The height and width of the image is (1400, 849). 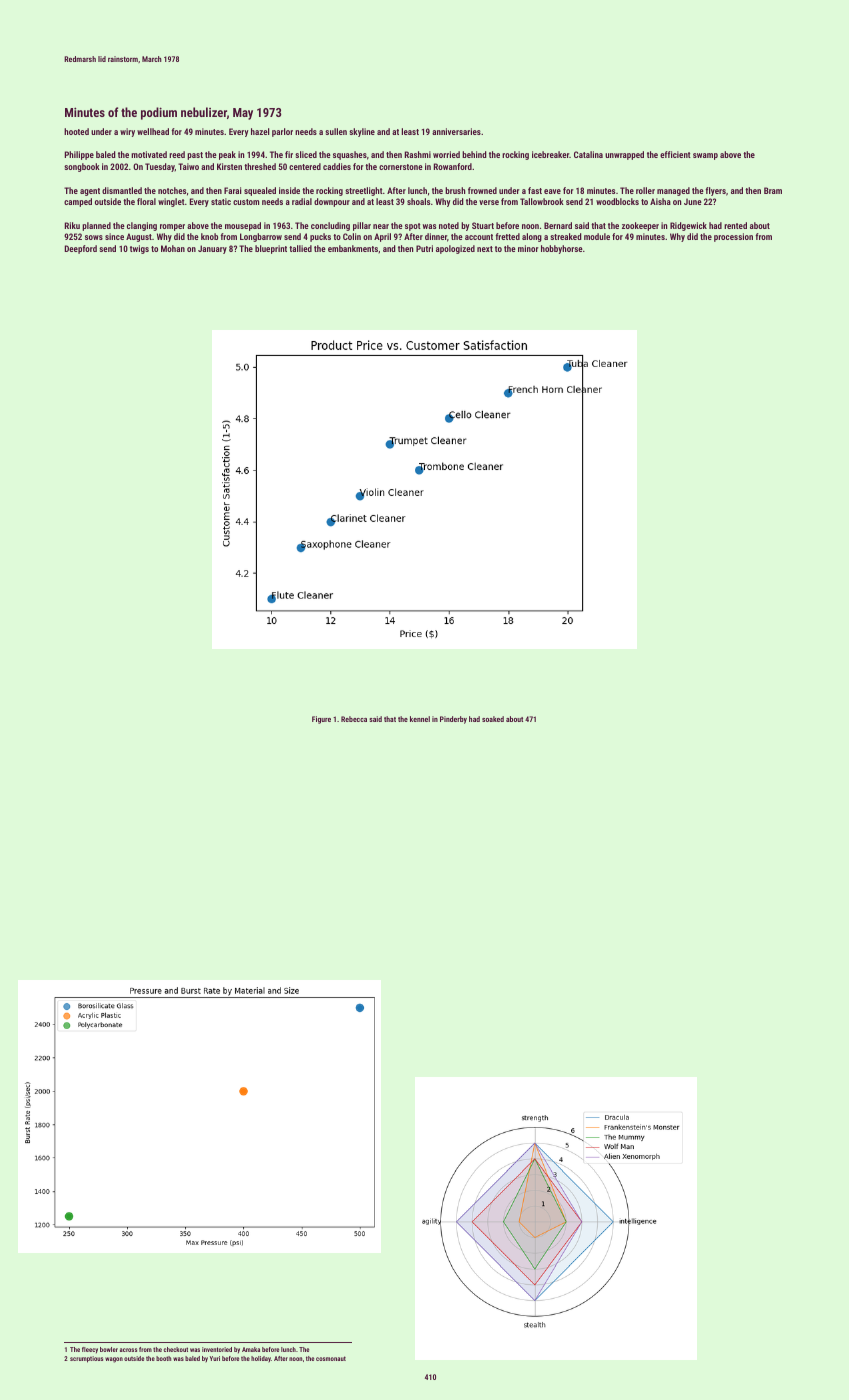 What do you see at coordinates (260, 131) in the image?
I see `hazel` at bounding box center [260, 131].
